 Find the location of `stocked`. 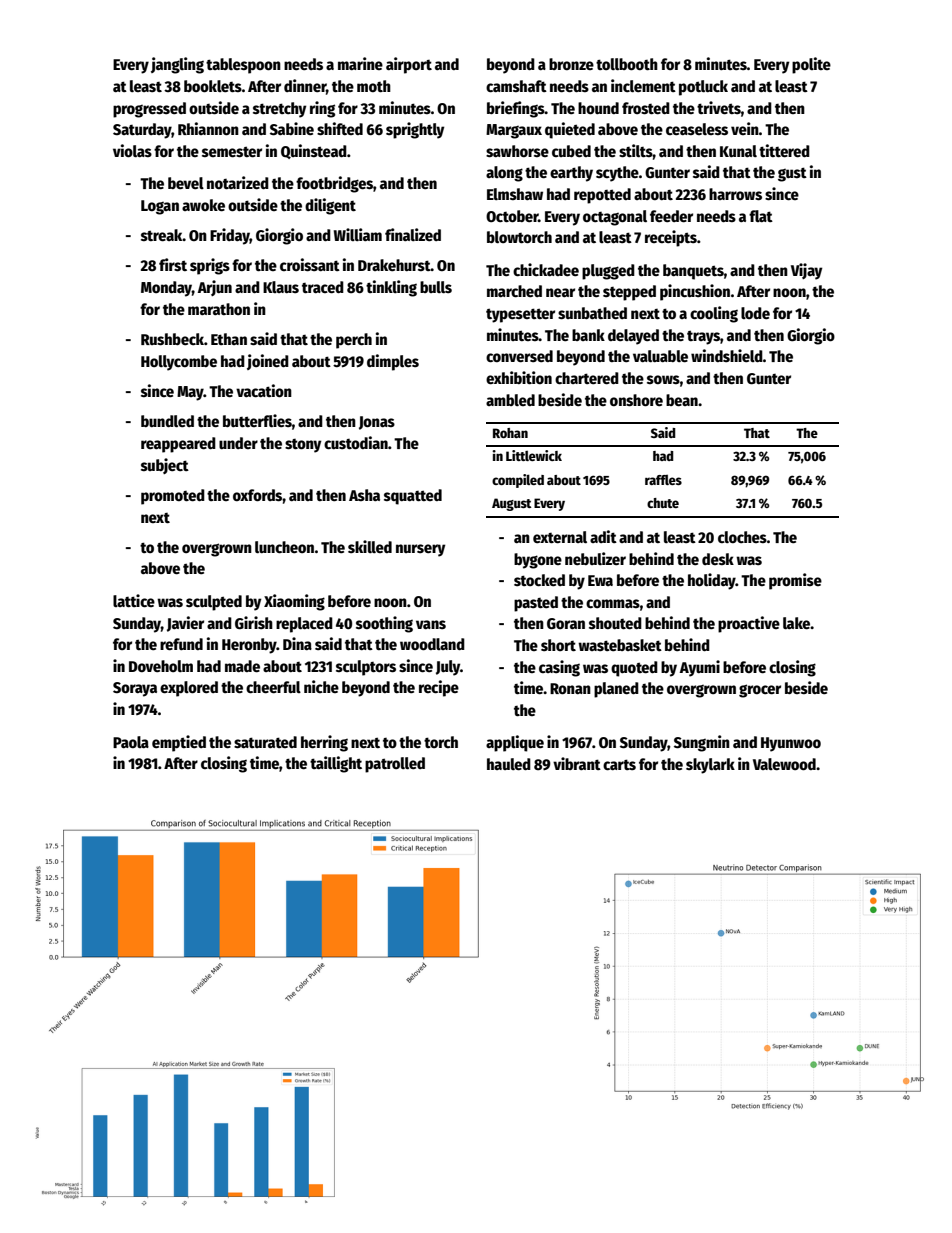

stocked is located at coordinates (539, 580).
